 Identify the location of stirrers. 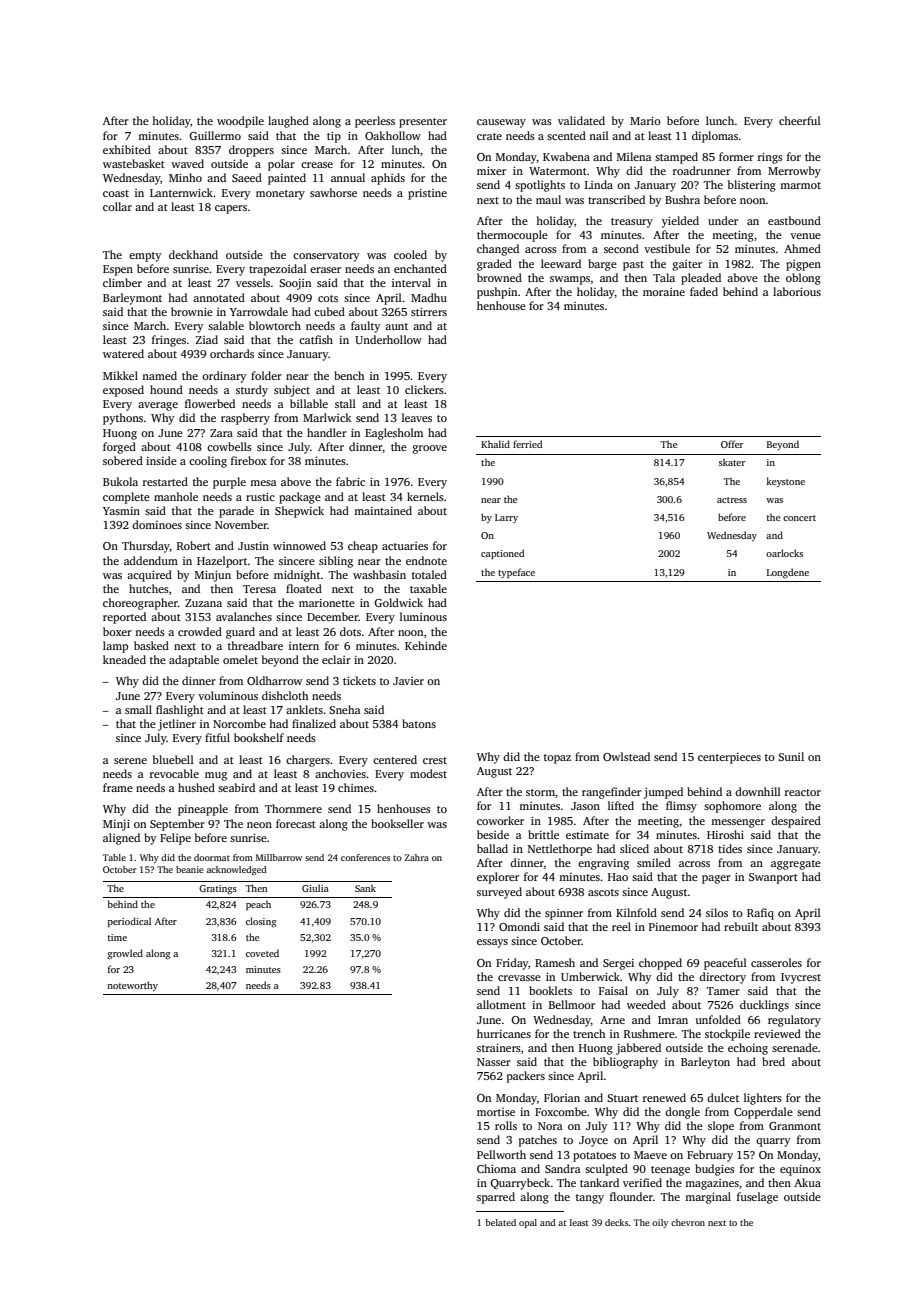
(429, 311).
